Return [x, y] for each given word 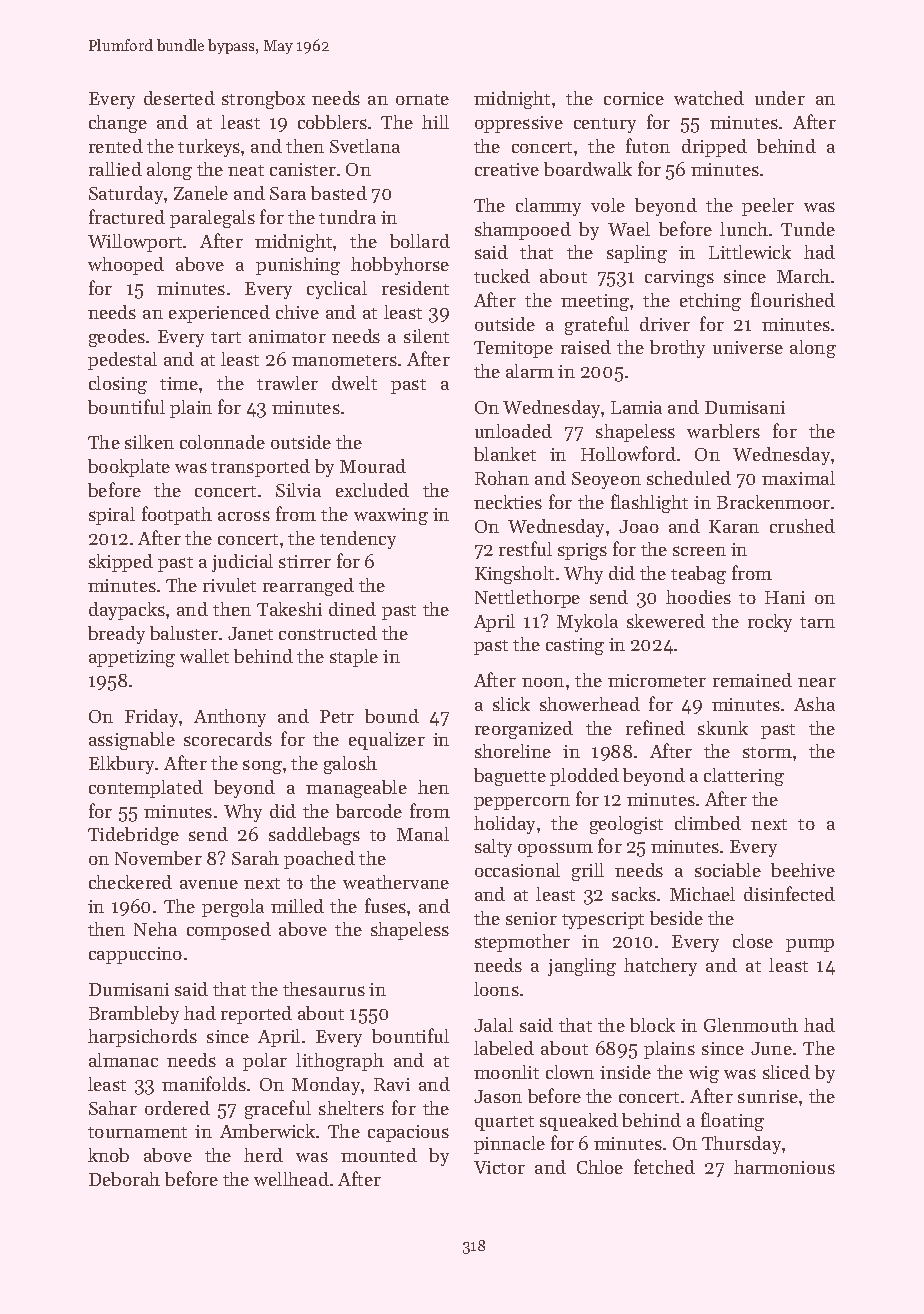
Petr [337, 716]
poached [319, 860]
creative [507, 169]
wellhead [291, 1179]
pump [810, 945]
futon [648, 145]
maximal [798, 478]
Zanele [201, 193]
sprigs [582, 551]
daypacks [127, 611]
